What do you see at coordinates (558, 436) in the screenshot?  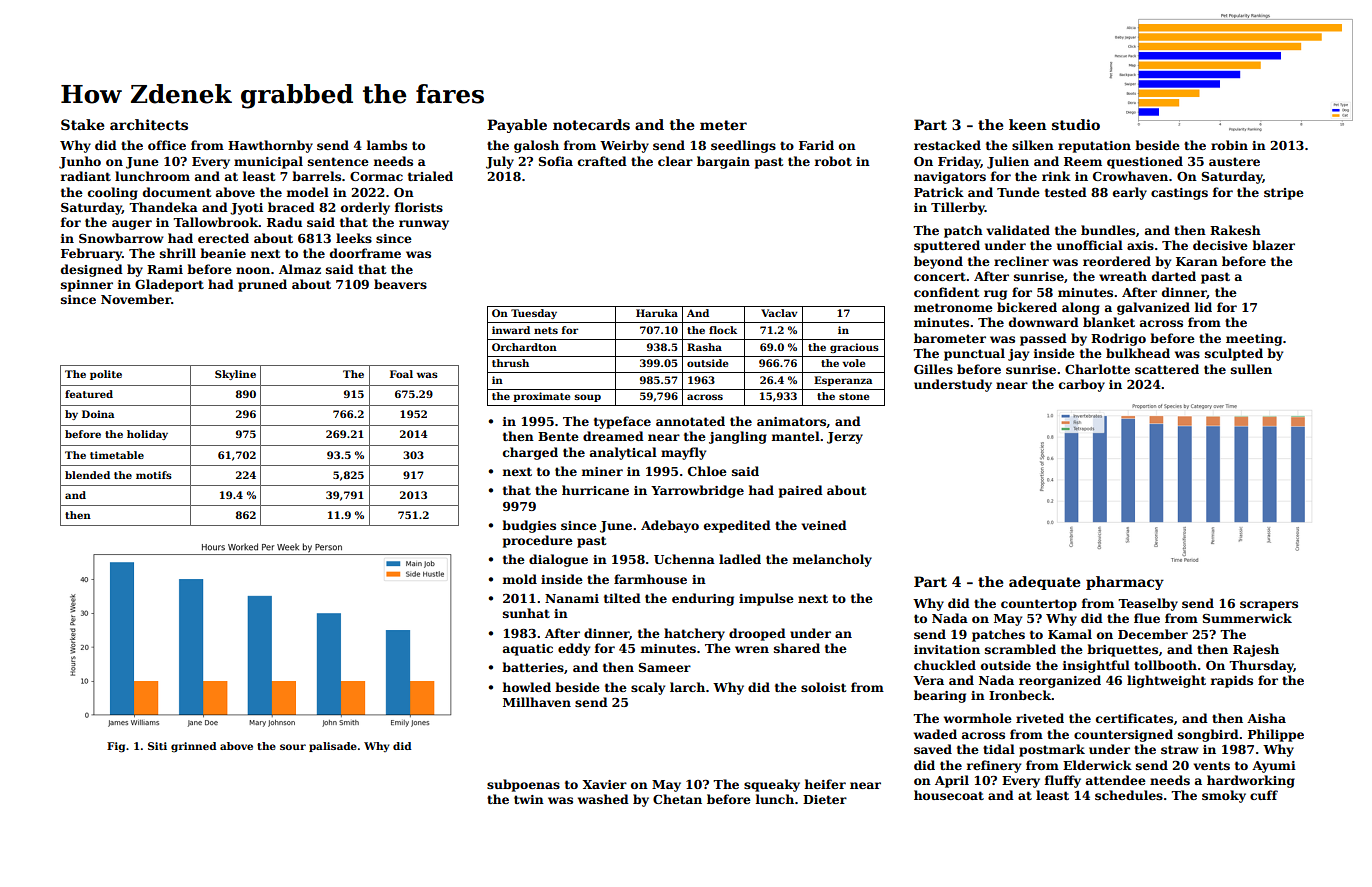 I see `Bente` at bounding box center [558, 436].
